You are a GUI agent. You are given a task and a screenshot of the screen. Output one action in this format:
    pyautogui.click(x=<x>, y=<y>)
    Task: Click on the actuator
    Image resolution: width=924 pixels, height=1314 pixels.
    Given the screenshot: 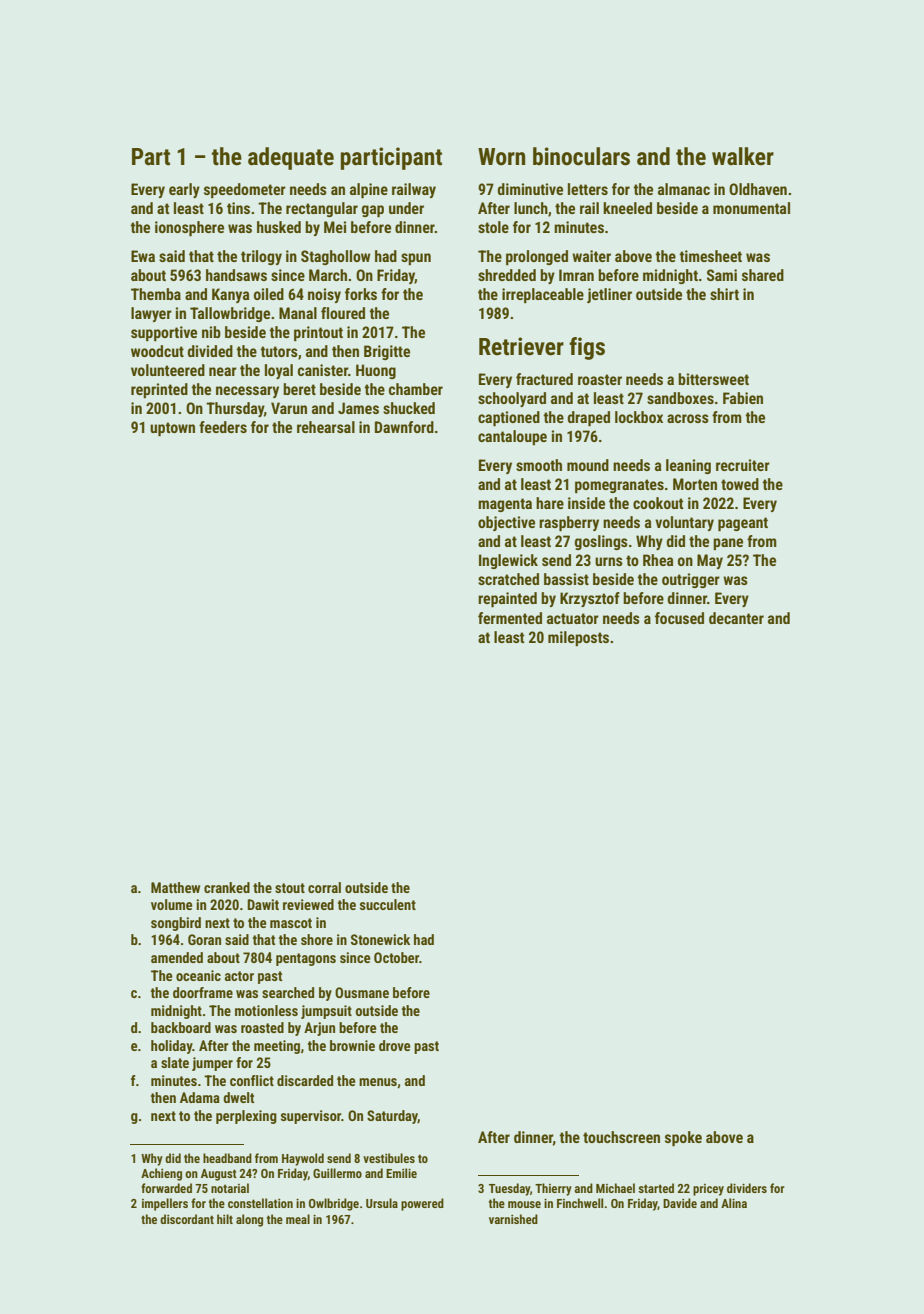 What is the action you would take?
    pyautogui.click(x=573, y=618)
